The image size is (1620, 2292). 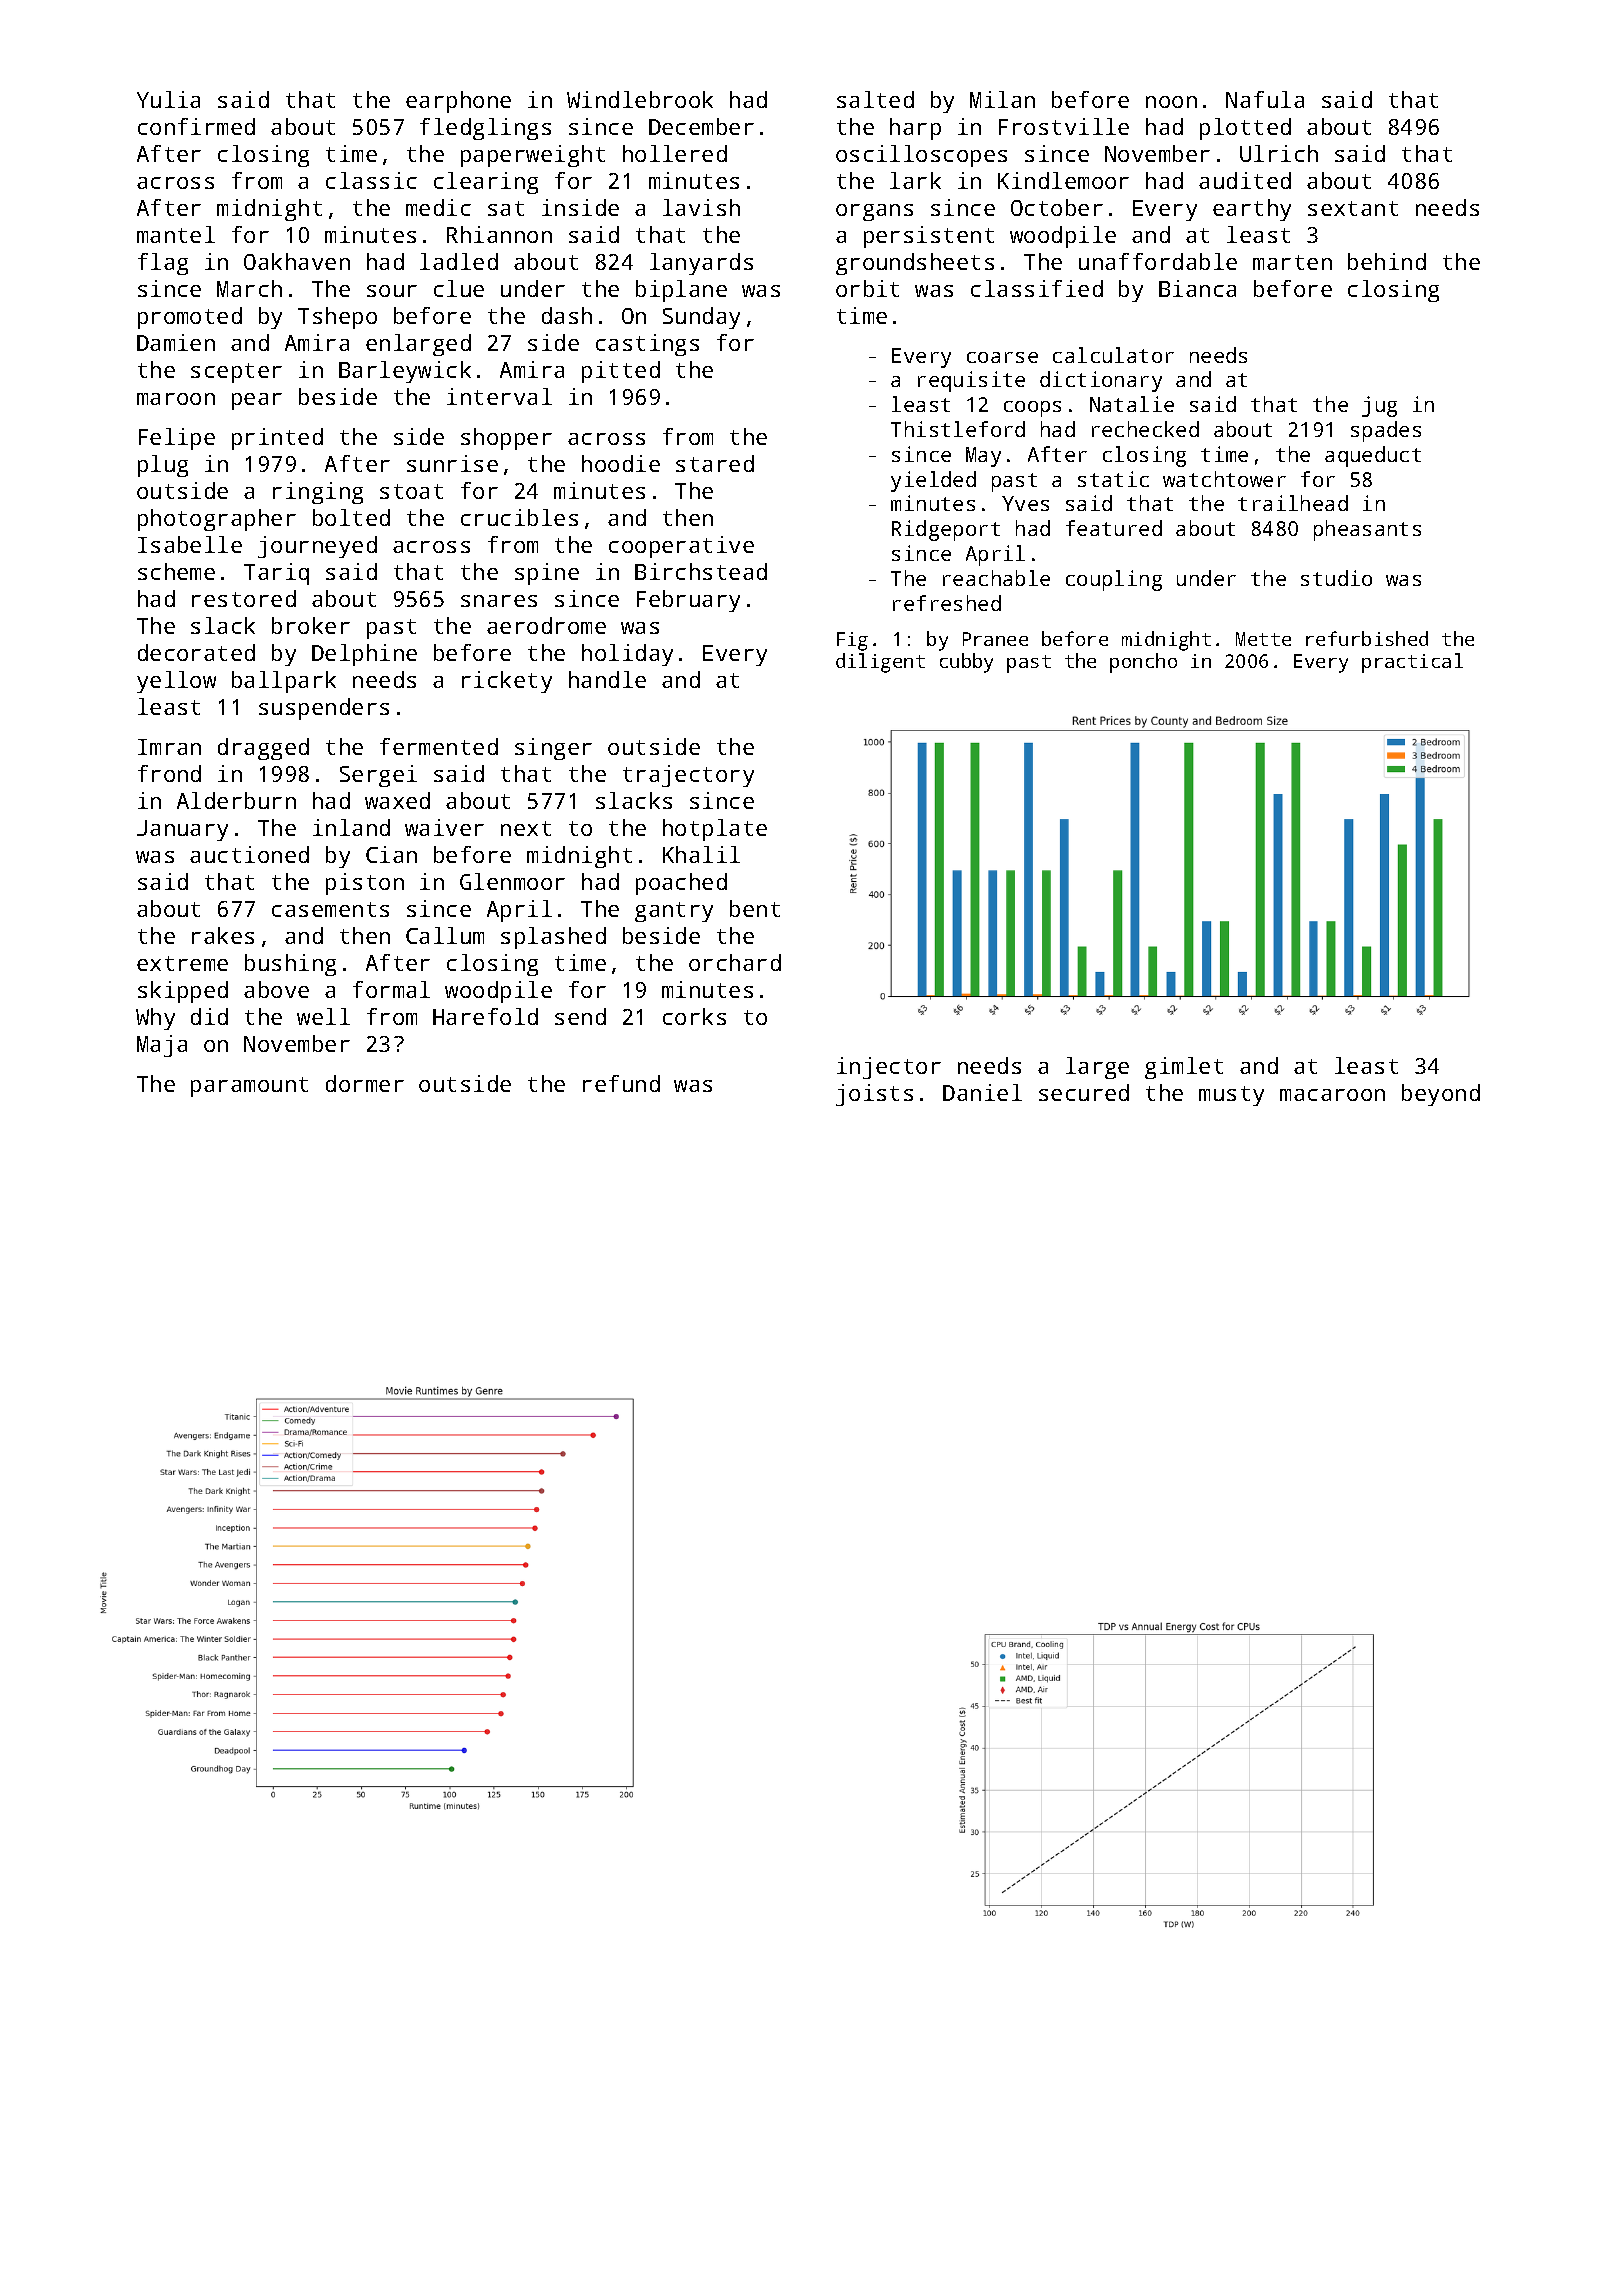 What do you see at coordinates (640, 99) in the page?
I see `Windlebrook` at bounding box center [640, 99].
